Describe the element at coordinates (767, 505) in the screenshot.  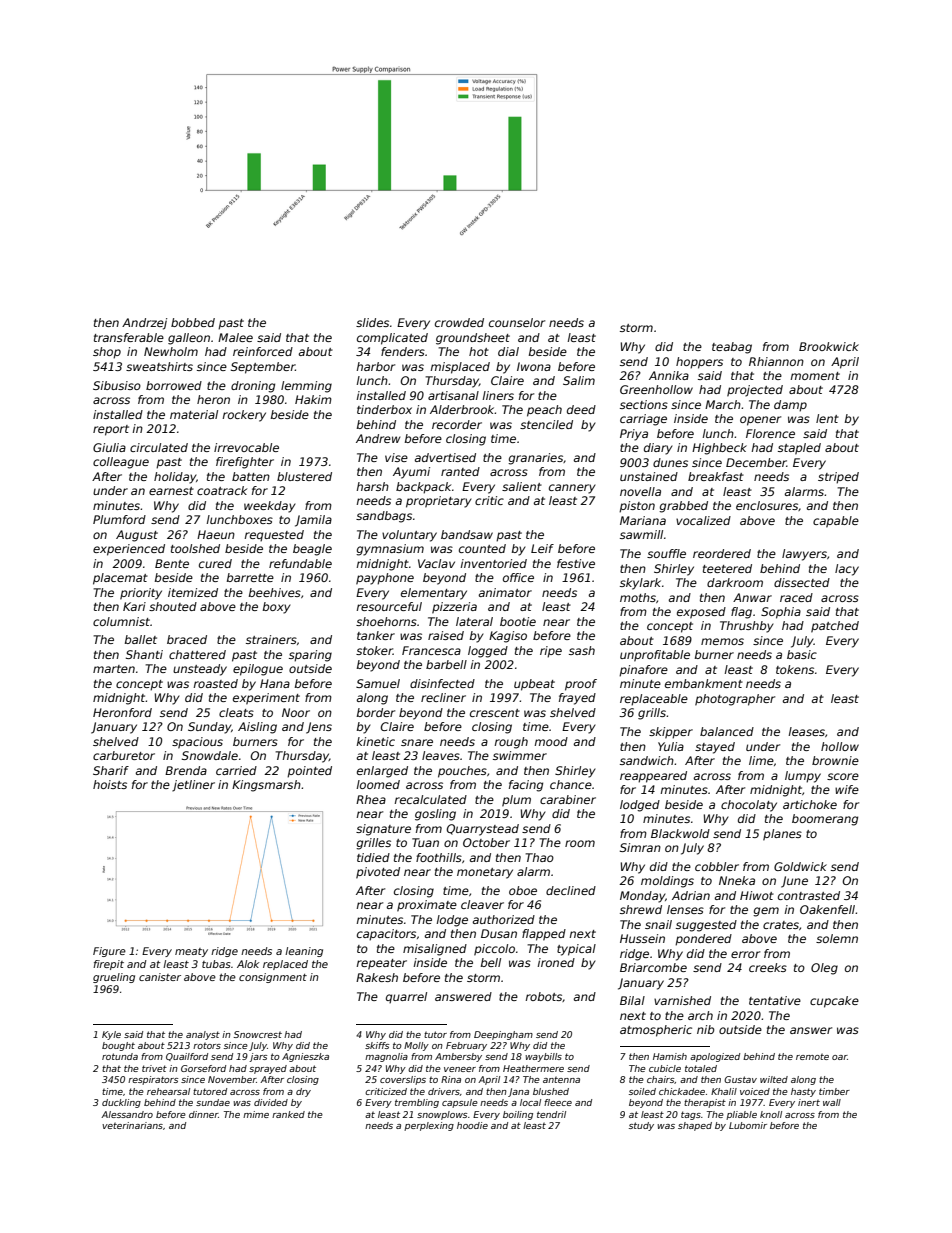
I see `enclosures` at that location.
